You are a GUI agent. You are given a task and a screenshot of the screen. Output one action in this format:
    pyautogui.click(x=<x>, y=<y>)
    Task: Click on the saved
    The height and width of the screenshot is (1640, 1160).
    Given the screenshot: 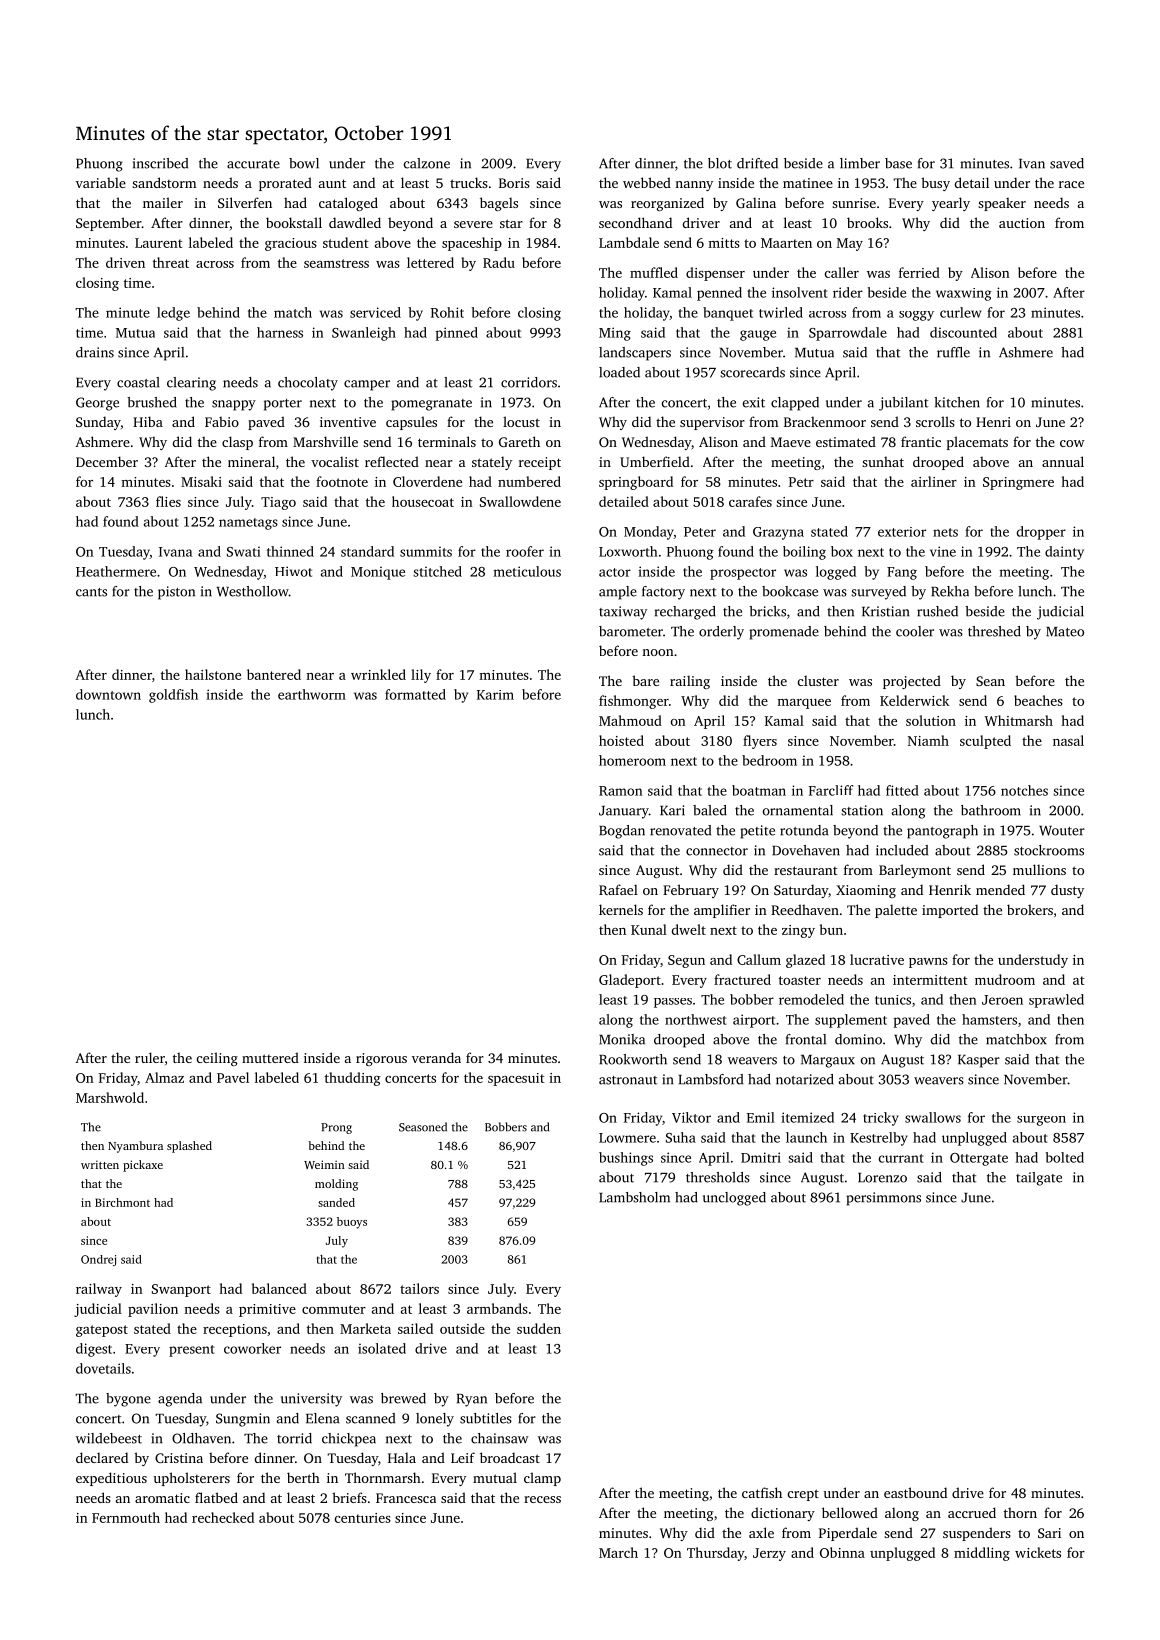 What is the action you would take?
    pyautogui.click(x=1067, y=163)
